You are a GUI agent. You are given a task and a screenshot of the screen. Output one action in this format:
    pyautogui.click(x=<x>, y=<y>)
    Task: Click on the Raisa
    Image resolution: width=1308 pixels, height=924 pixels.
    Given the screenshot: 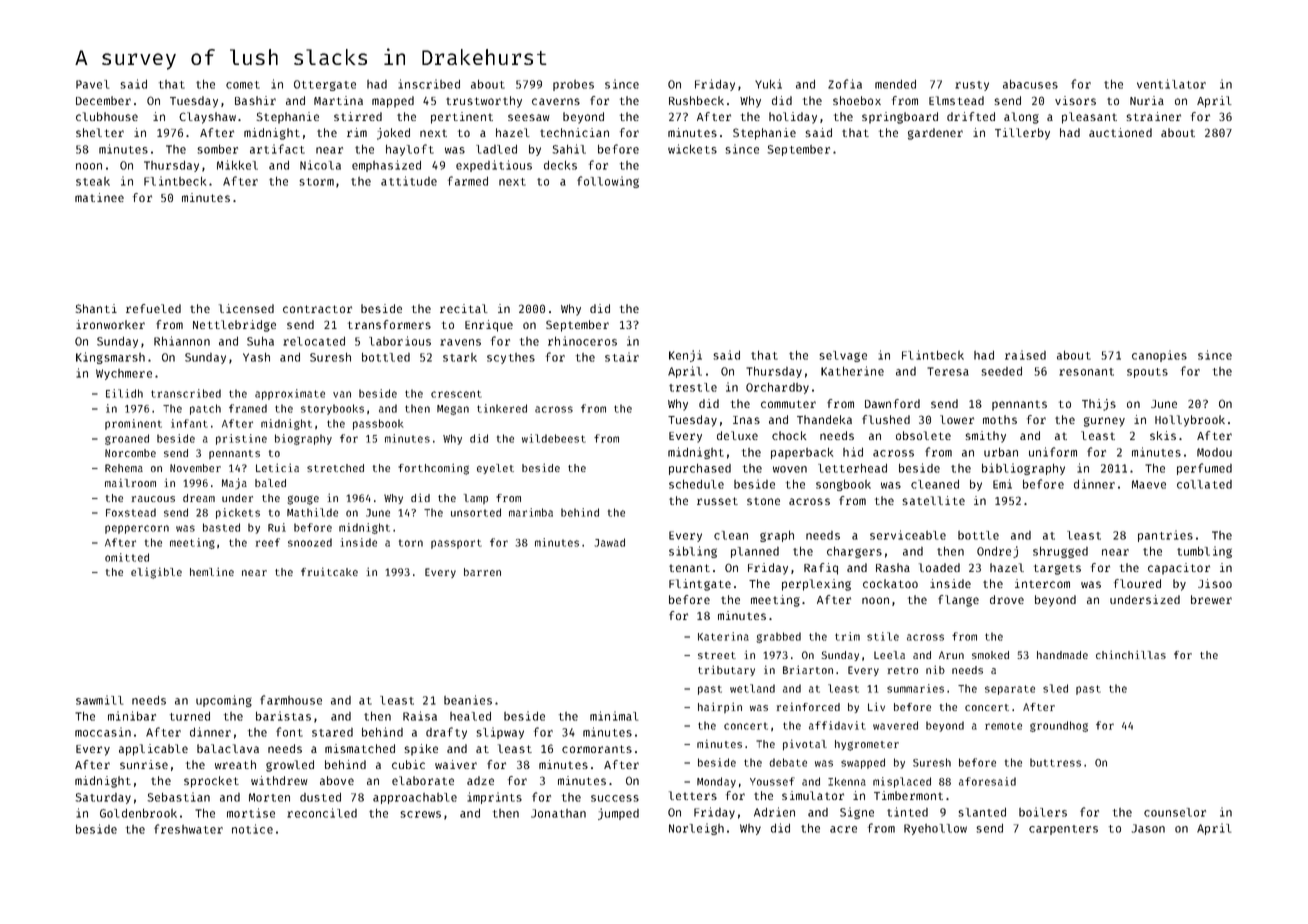 What is the action you would take?
    pyautogui.click(x=420, y=716)
